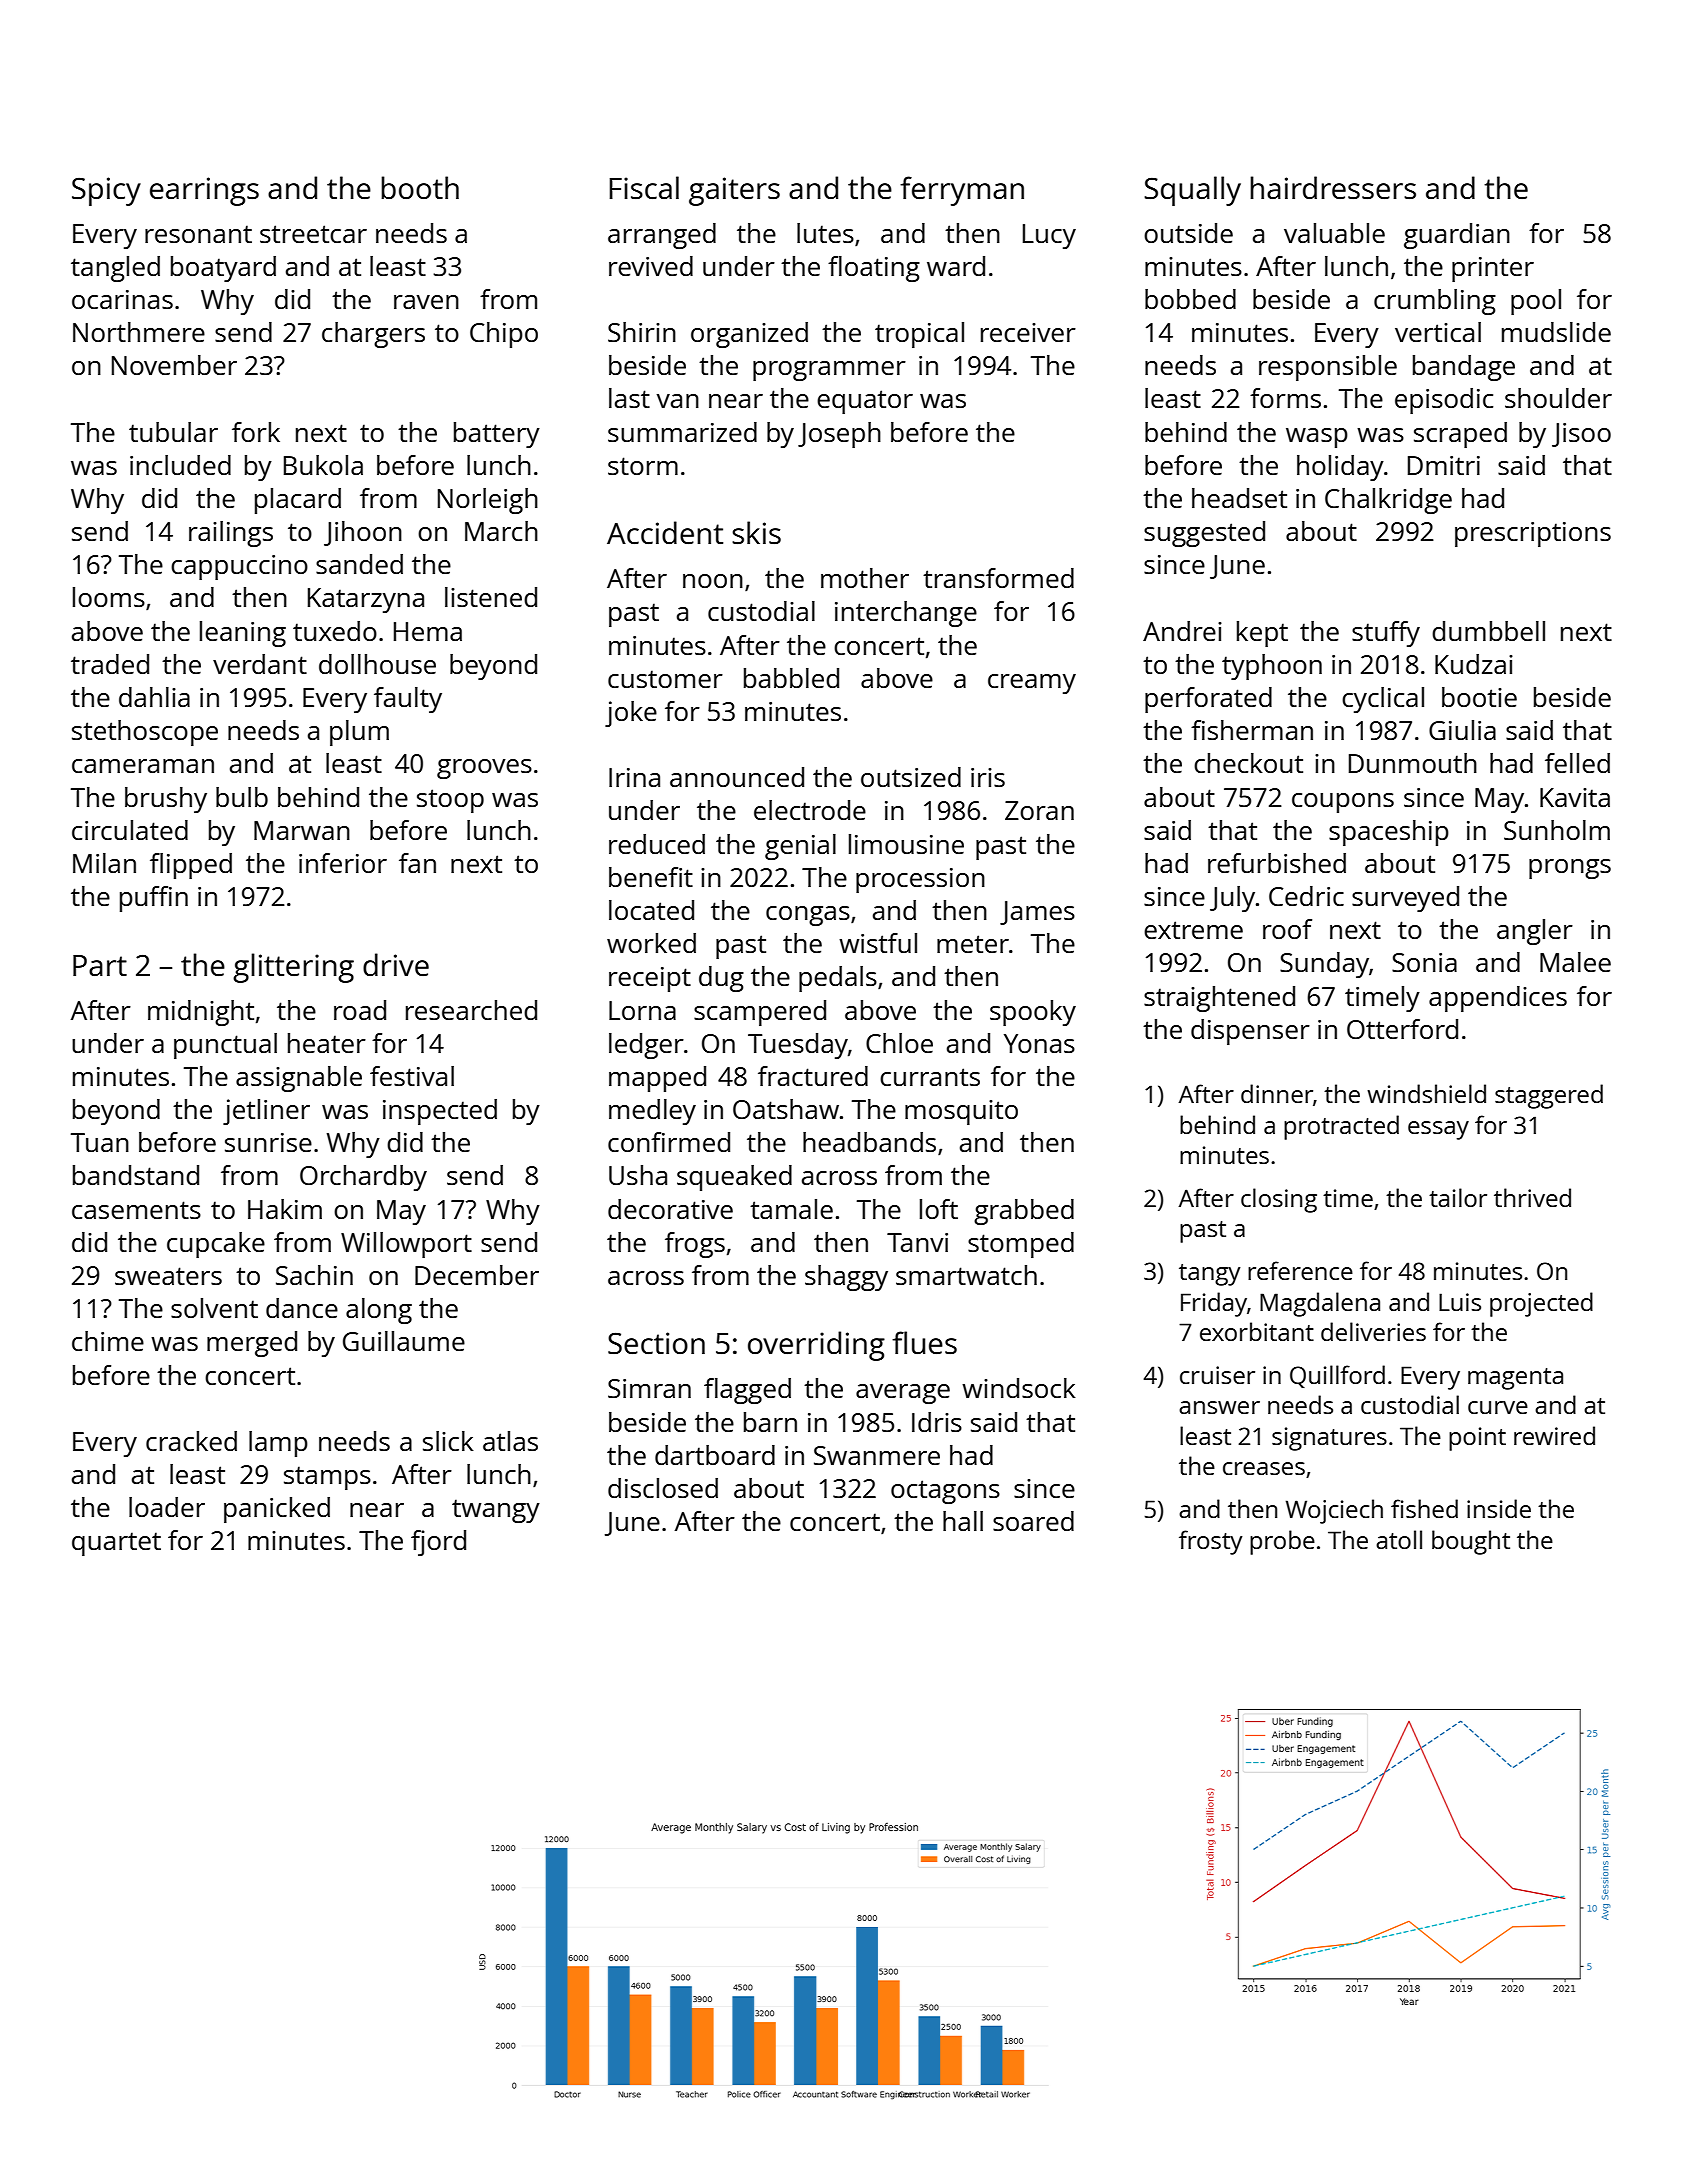 This screenshot has width=1683, height=2178. Describe the element at coordinates (1471, 1542) in the screenshot. I see `bought` at that location.
